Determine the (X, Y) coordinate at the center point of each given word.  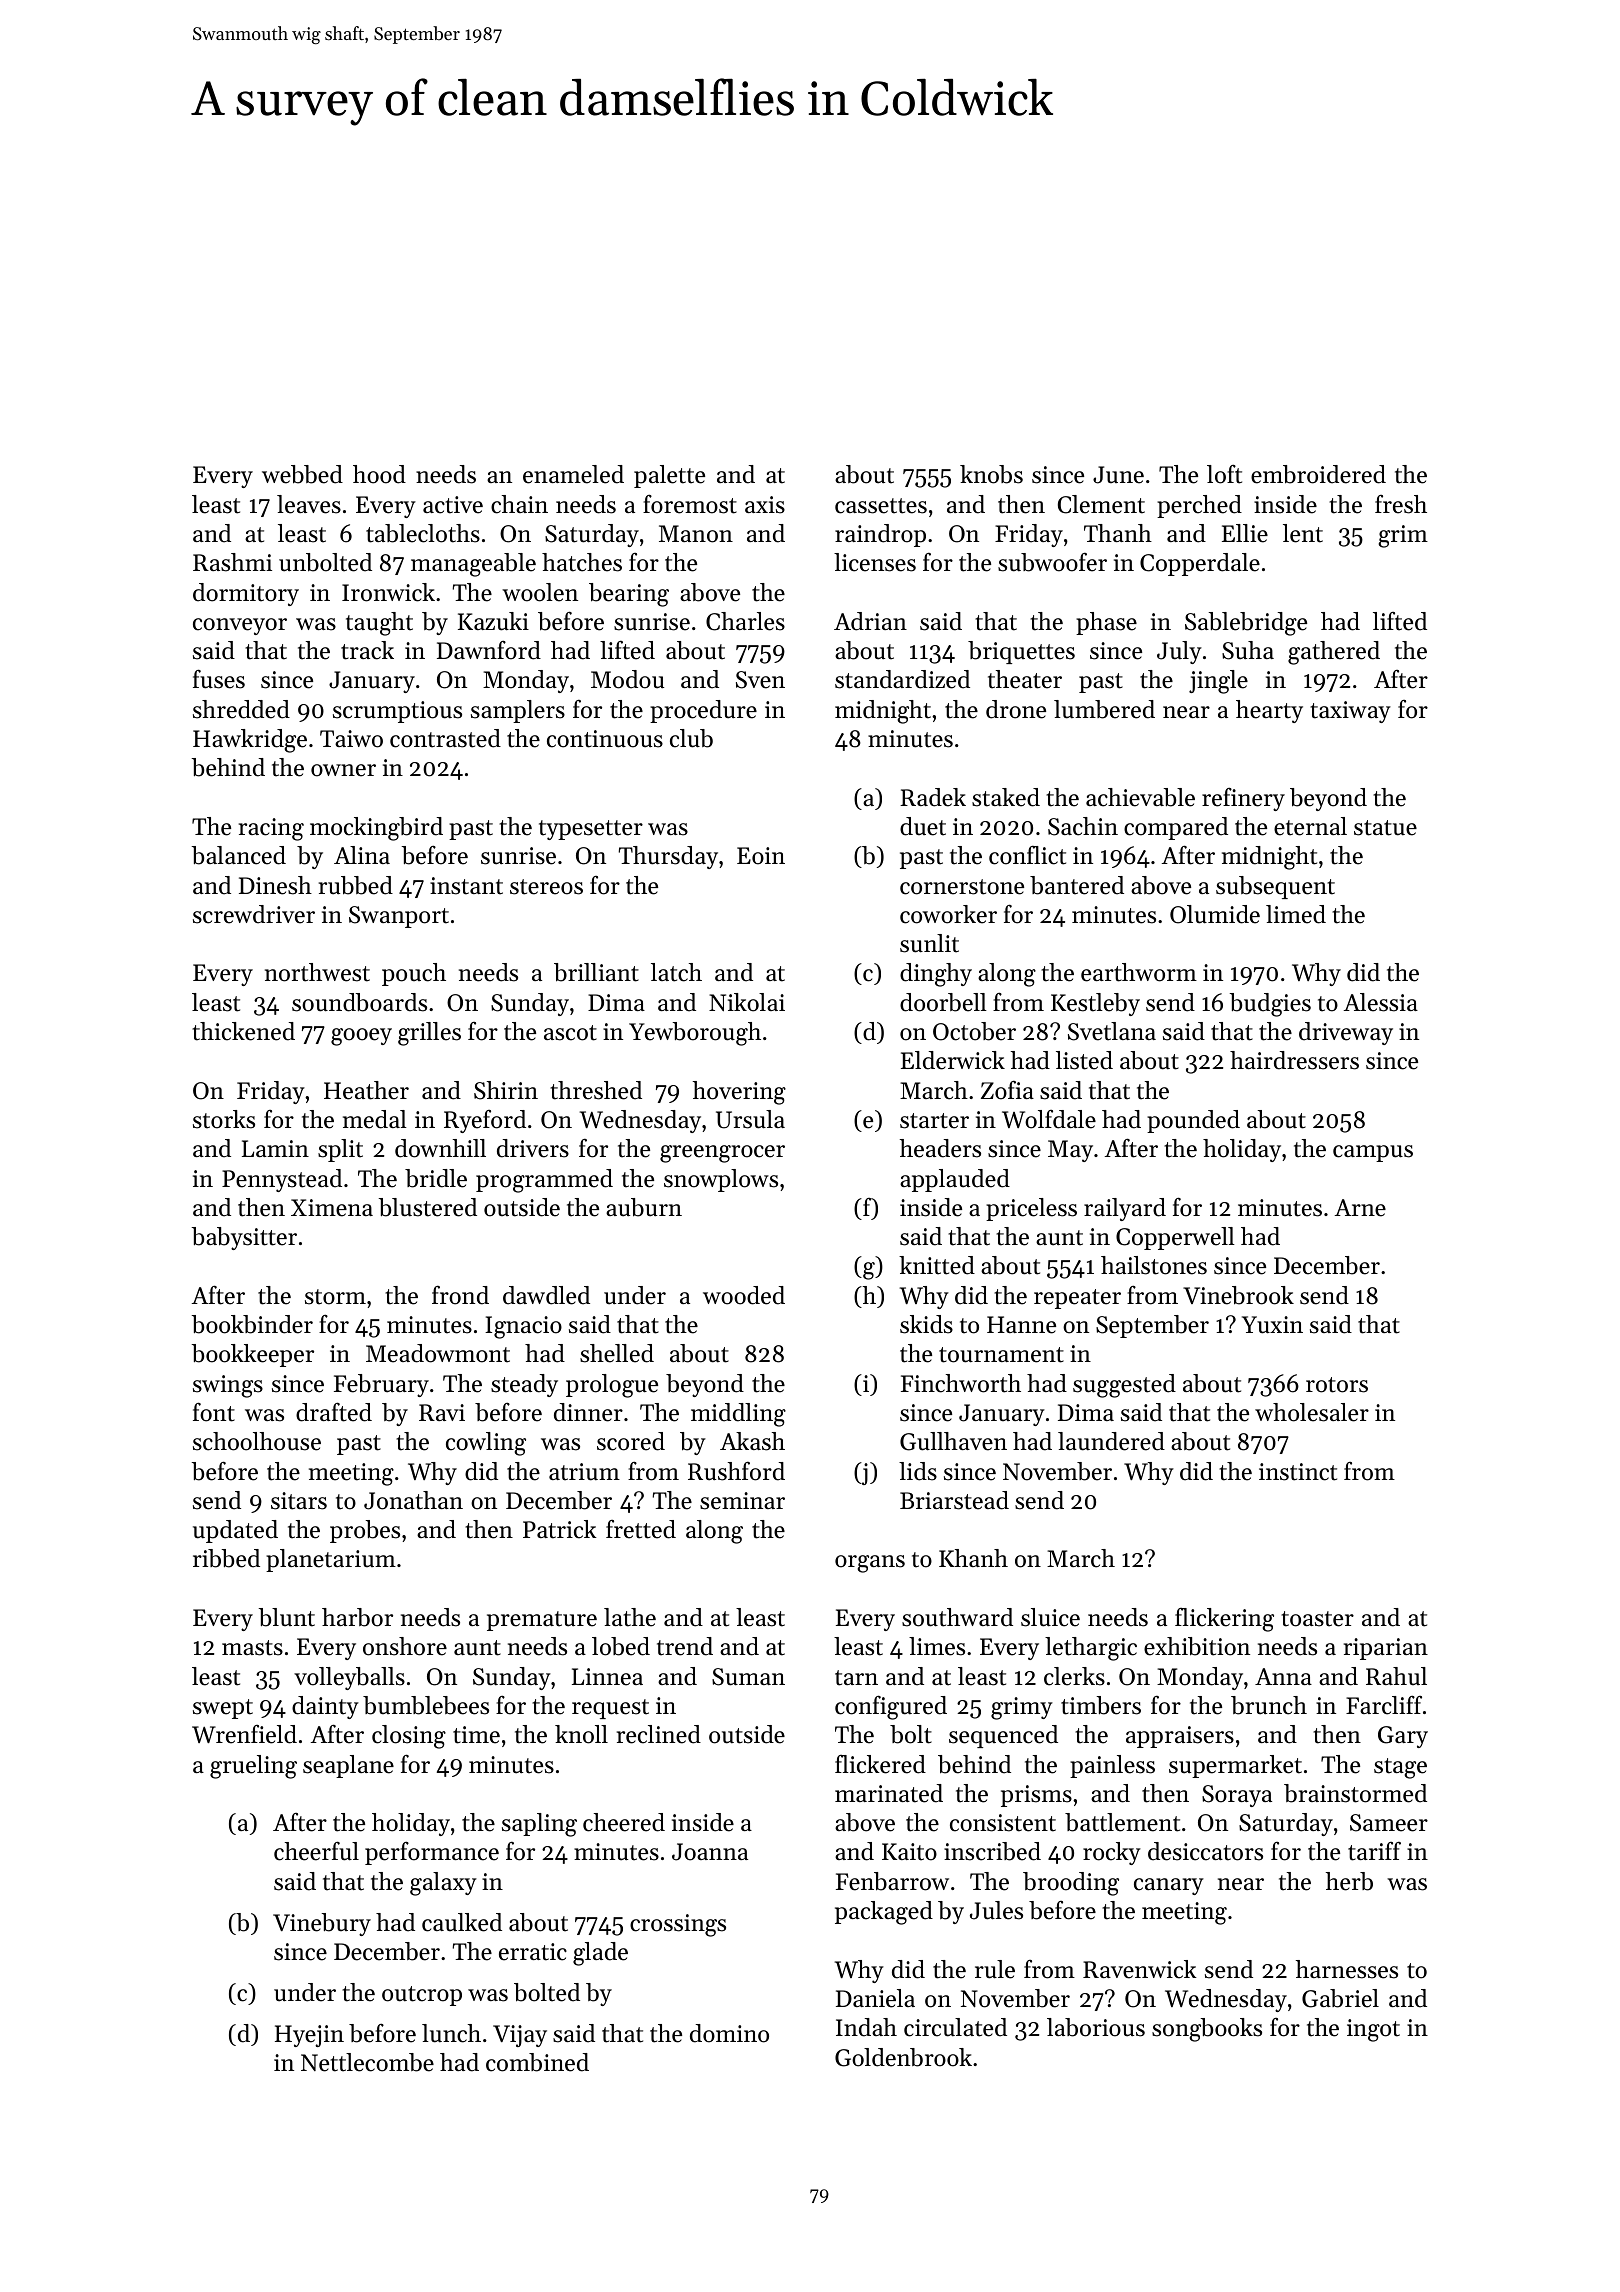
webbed (302, 474)
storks (224, 1119)
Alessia (1381, 1002)
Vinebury (322, 1924)
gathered (1334, 653)
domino (729, 2033)
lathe (630, 1617)
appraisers (1180, 1737)
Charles (745, 621)
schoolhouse (257, 1441)
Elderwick (953, 1060)
